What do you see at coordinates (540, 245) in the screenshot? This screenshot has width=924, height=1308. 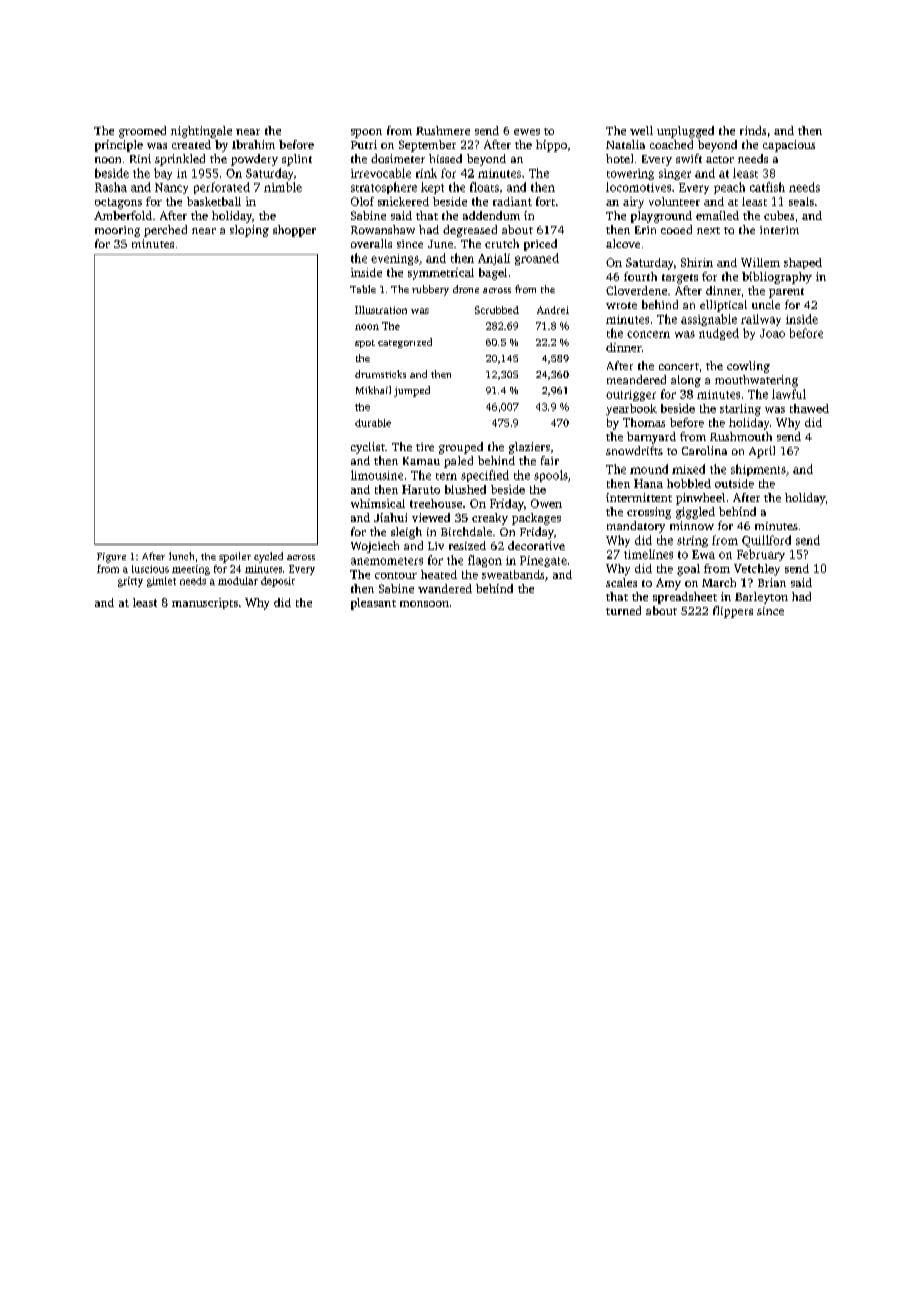 I see `priced` at bounding box center [540, 245].
